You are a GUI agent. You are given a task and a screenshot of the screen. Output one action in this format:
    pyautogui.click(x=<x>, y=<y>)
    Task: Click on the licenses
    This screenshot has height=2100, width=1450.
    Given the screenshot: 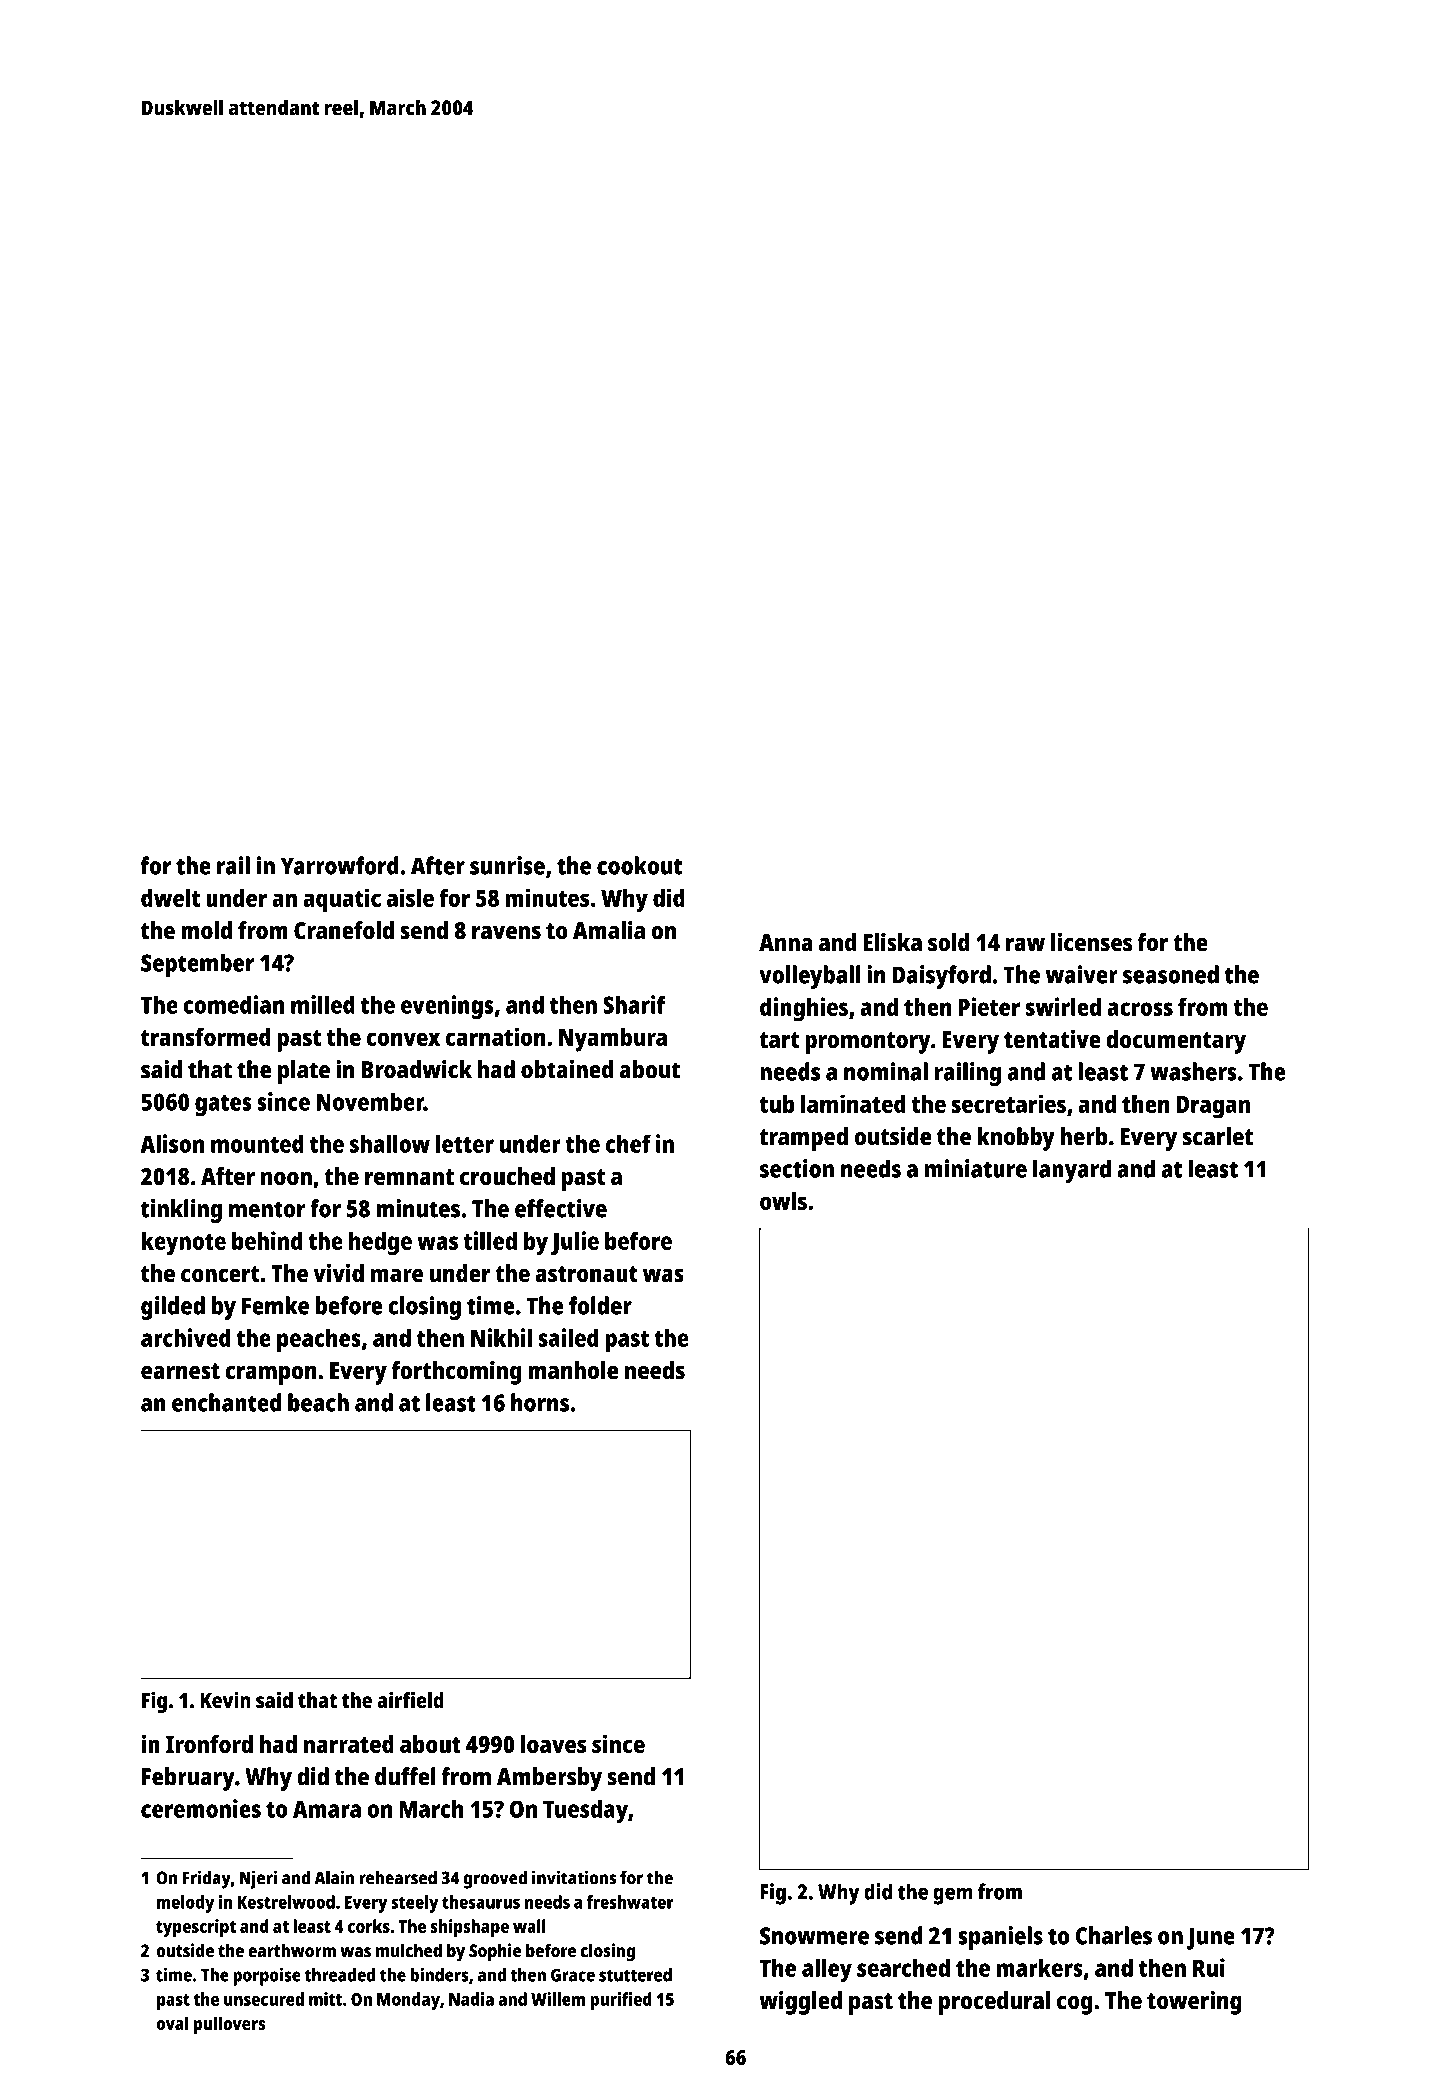 What is the action you would take?
    pyautogui.click(x=1091, y=942)
